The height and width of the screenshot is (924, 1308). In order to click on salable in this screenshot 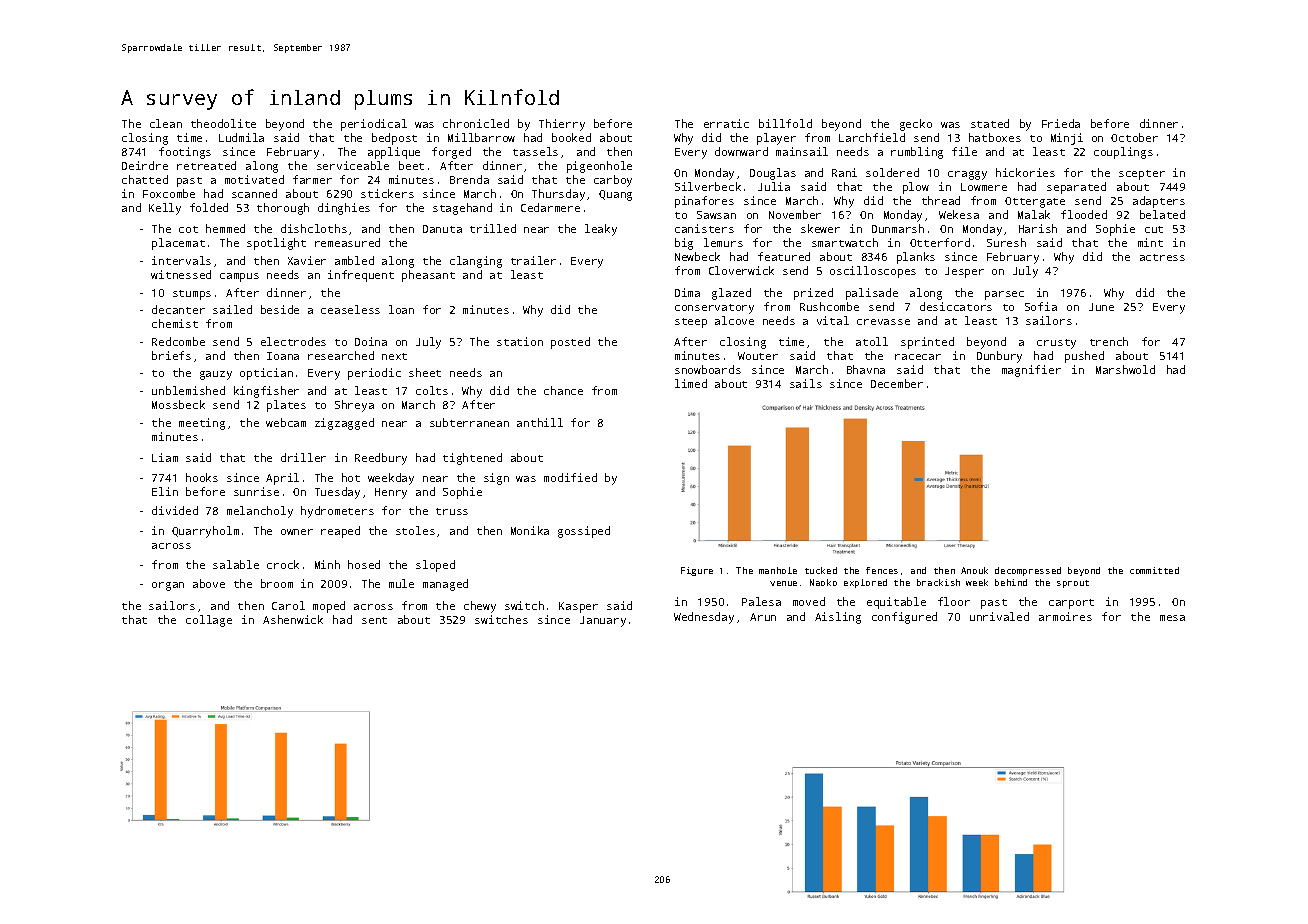, I will do `click(236, 564)`.
